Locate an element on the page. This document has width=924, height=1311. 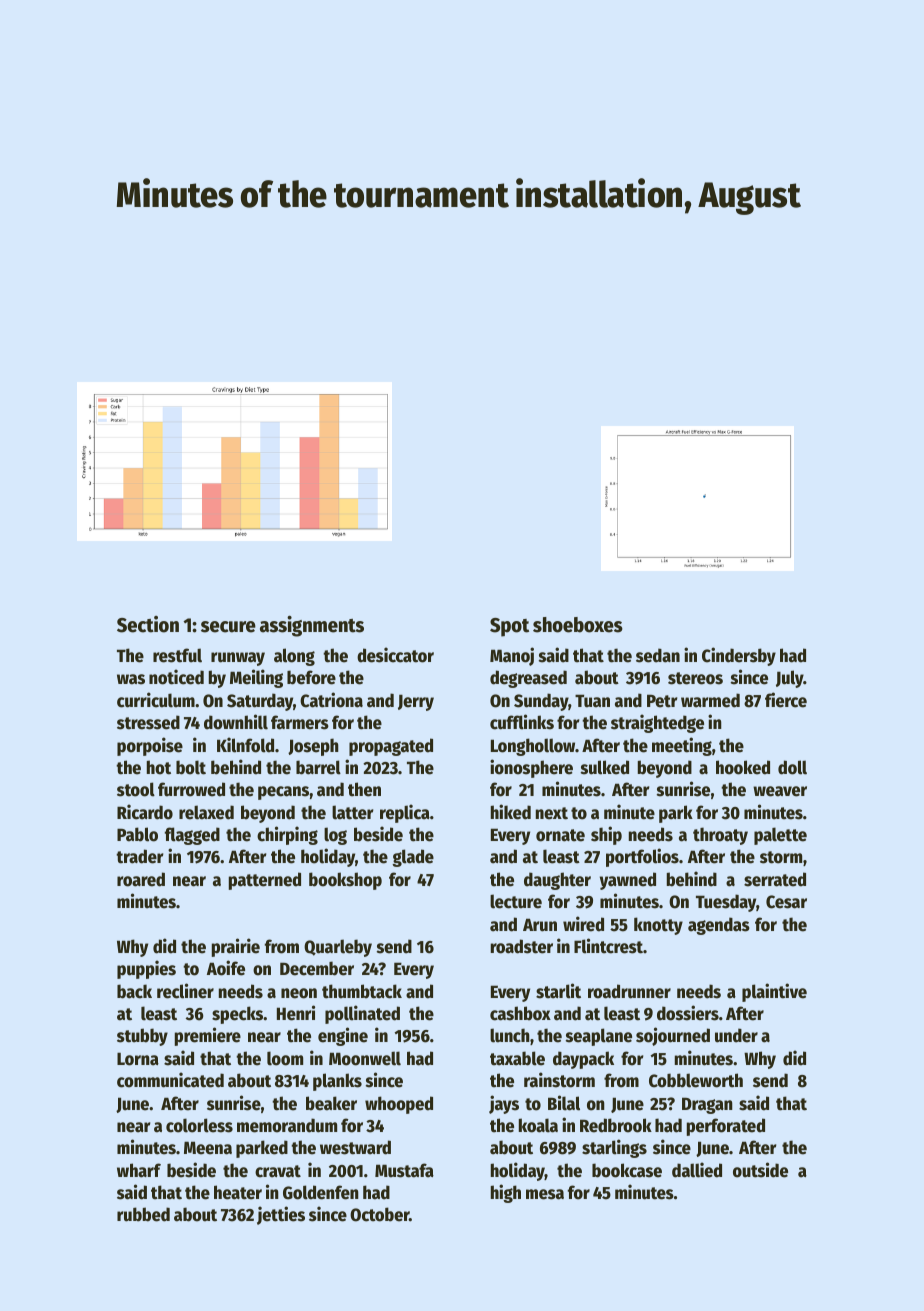
communicated is located at coordinates (170, 1080).
